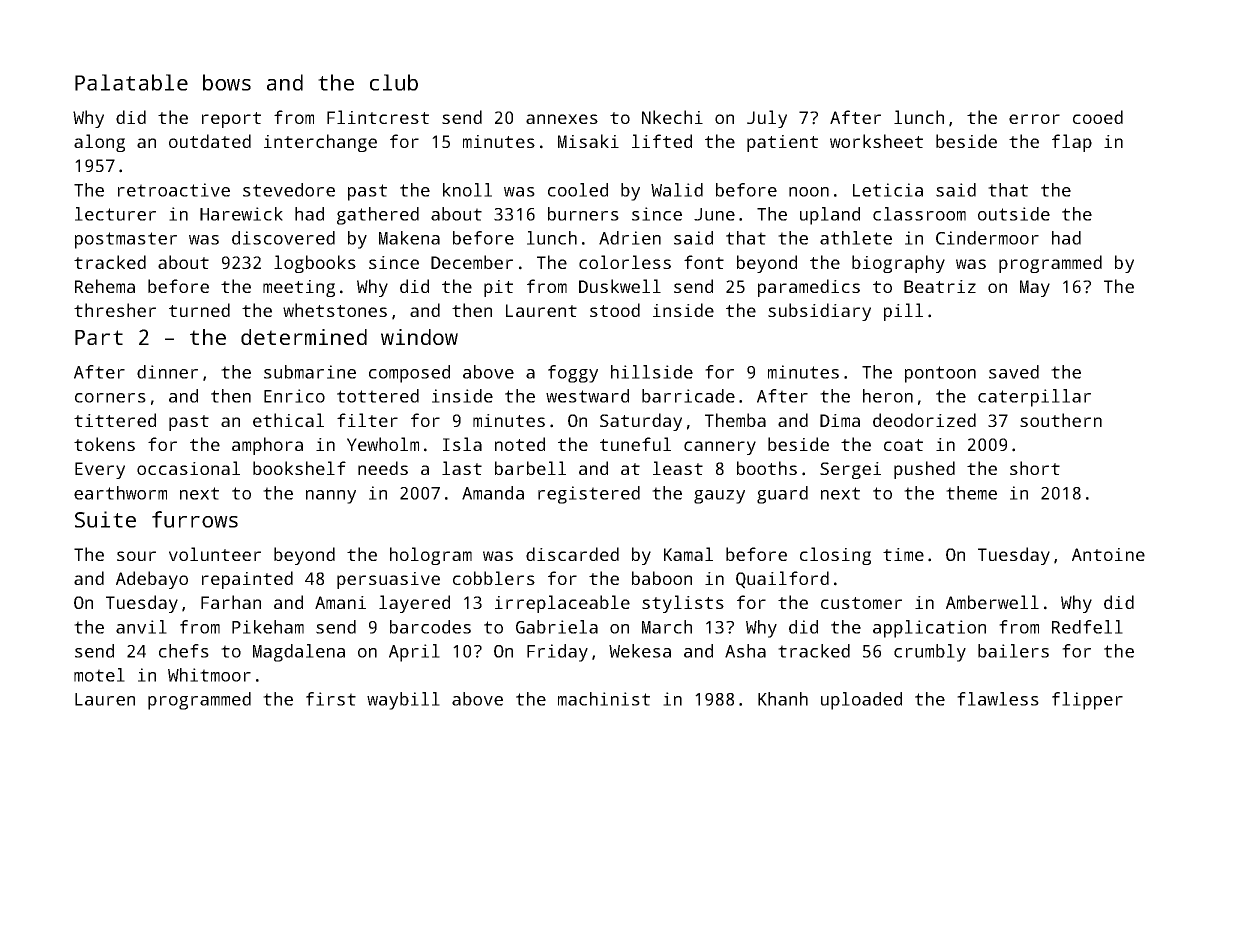 This image has width=1233, height=952. Describe the element at coordinates (215, 554) in the image. I see `volunteer` at that location.
